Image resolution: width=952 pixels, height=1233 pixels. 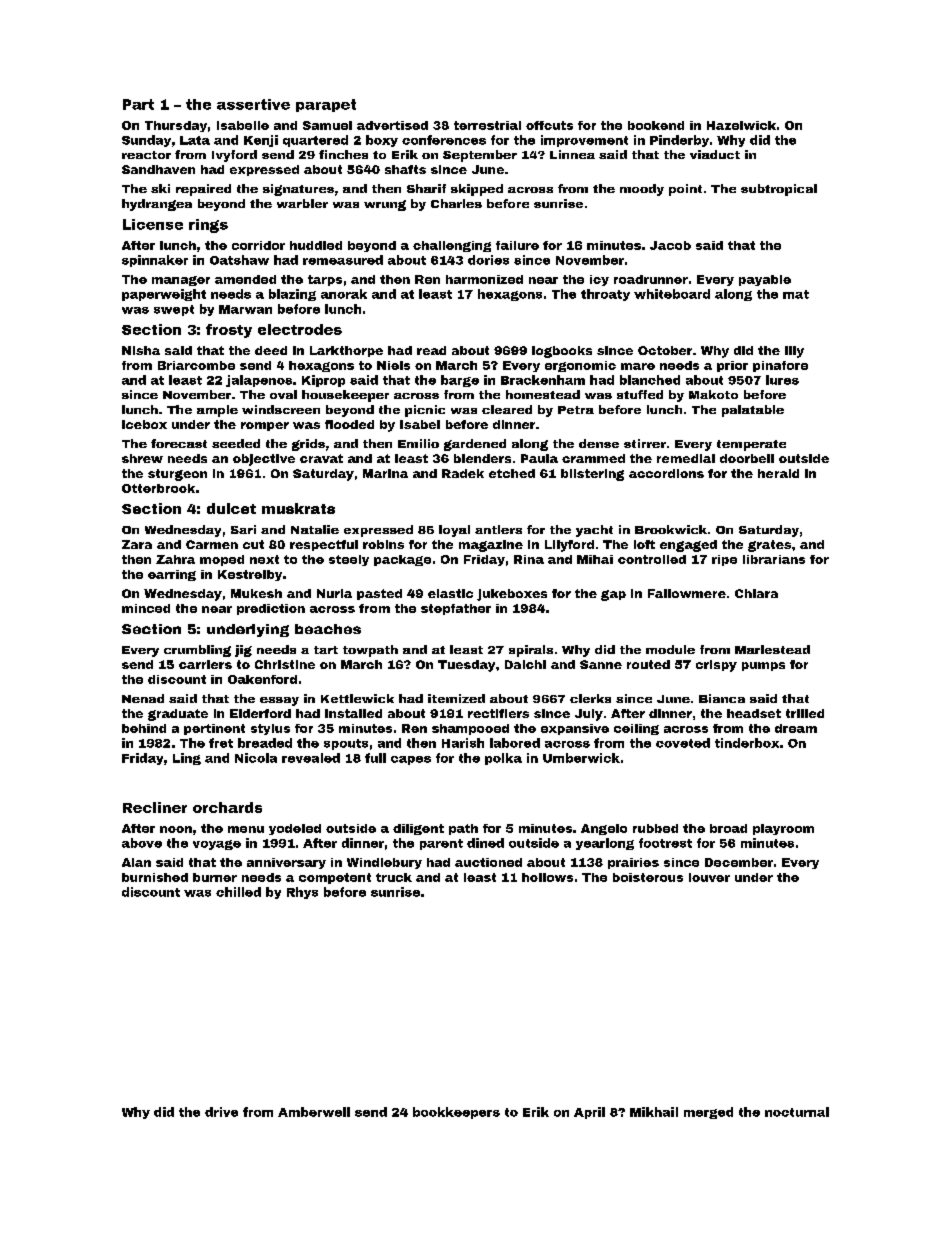 What do you see at coordinates (656, 125) in the document?
I see `bookend` at bounding box center [656, 125].
